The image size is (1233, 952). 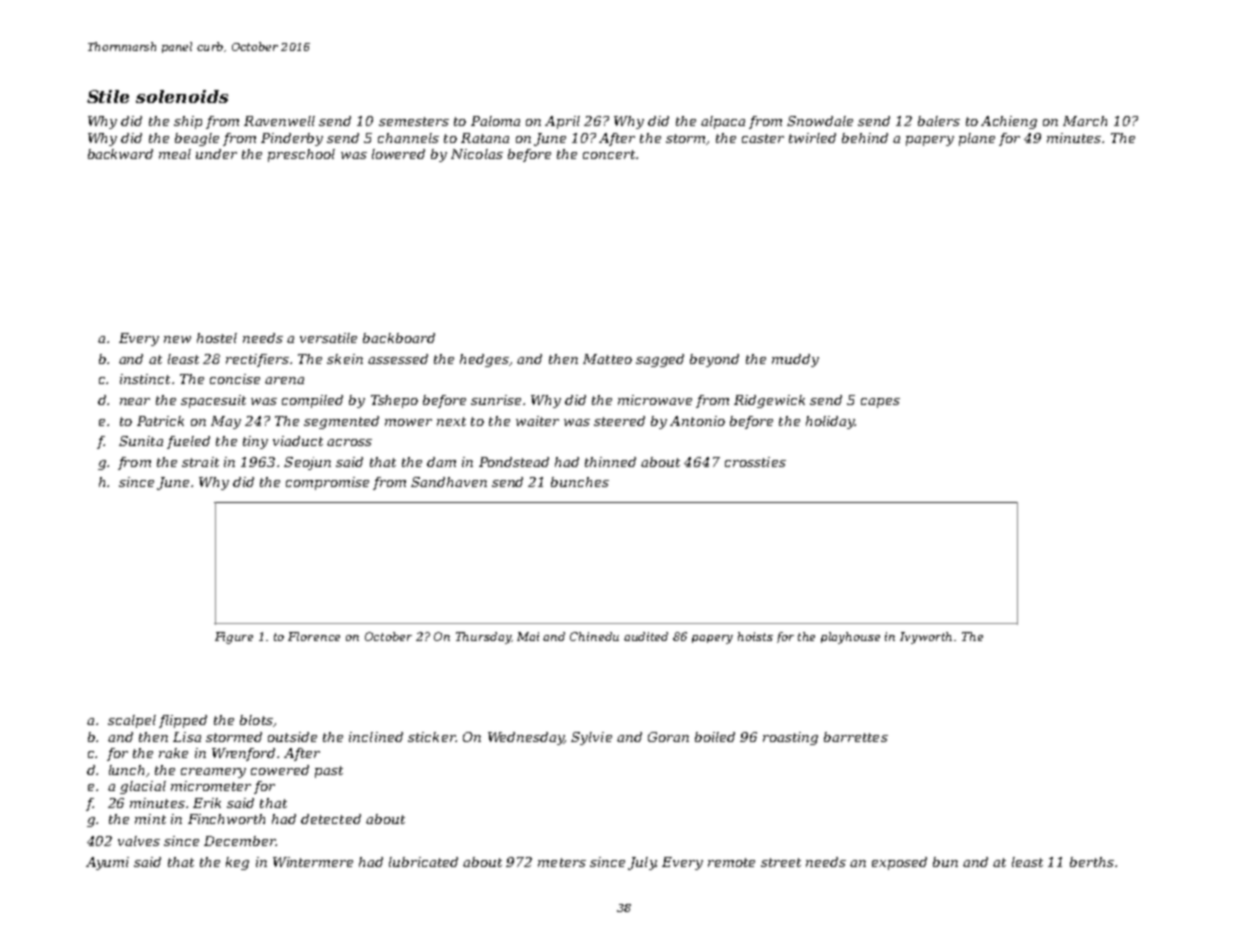 I want to click on lowered, so click(x=398, y=154).
